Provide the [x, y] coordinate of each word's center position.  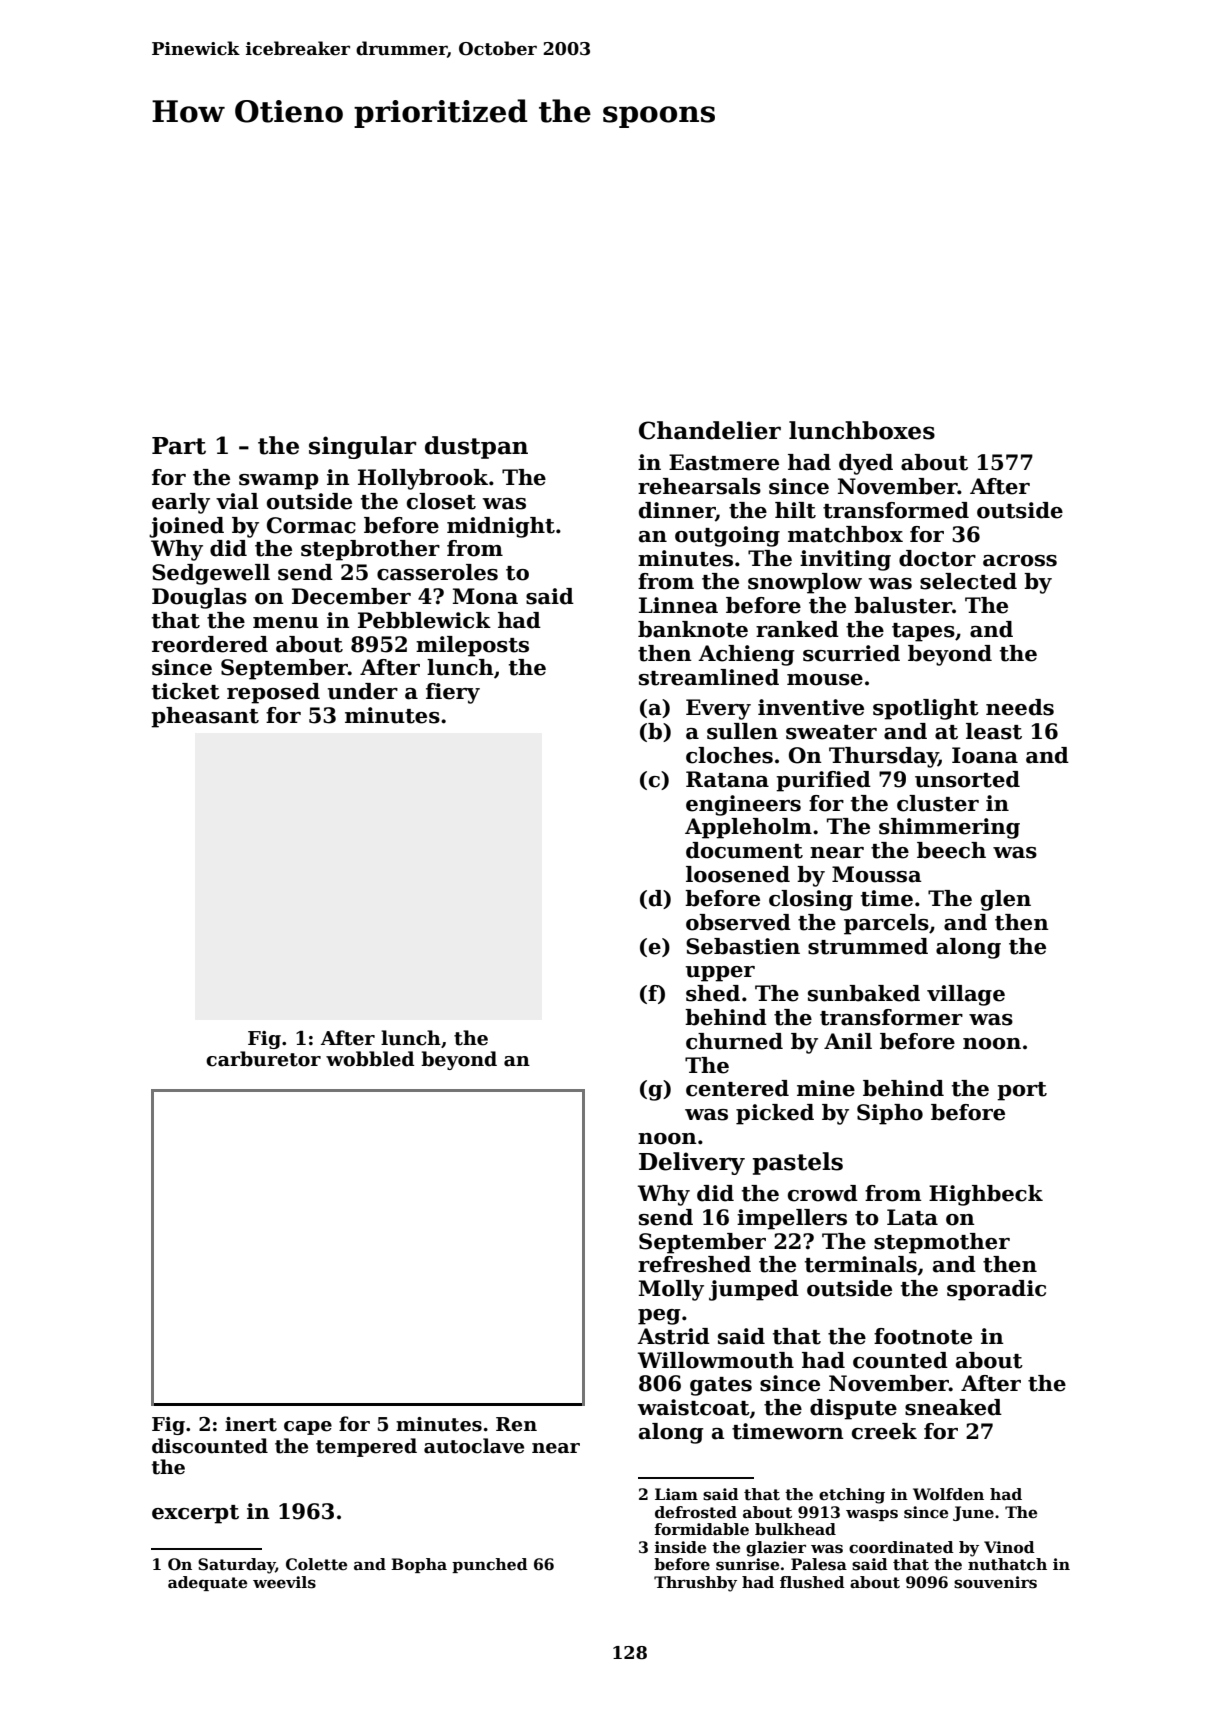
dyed [866, 464]
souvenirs [995, 1582]
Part [179, 446]
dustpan [476, 447]
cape [308, 1428]
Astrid [673, 1336]
